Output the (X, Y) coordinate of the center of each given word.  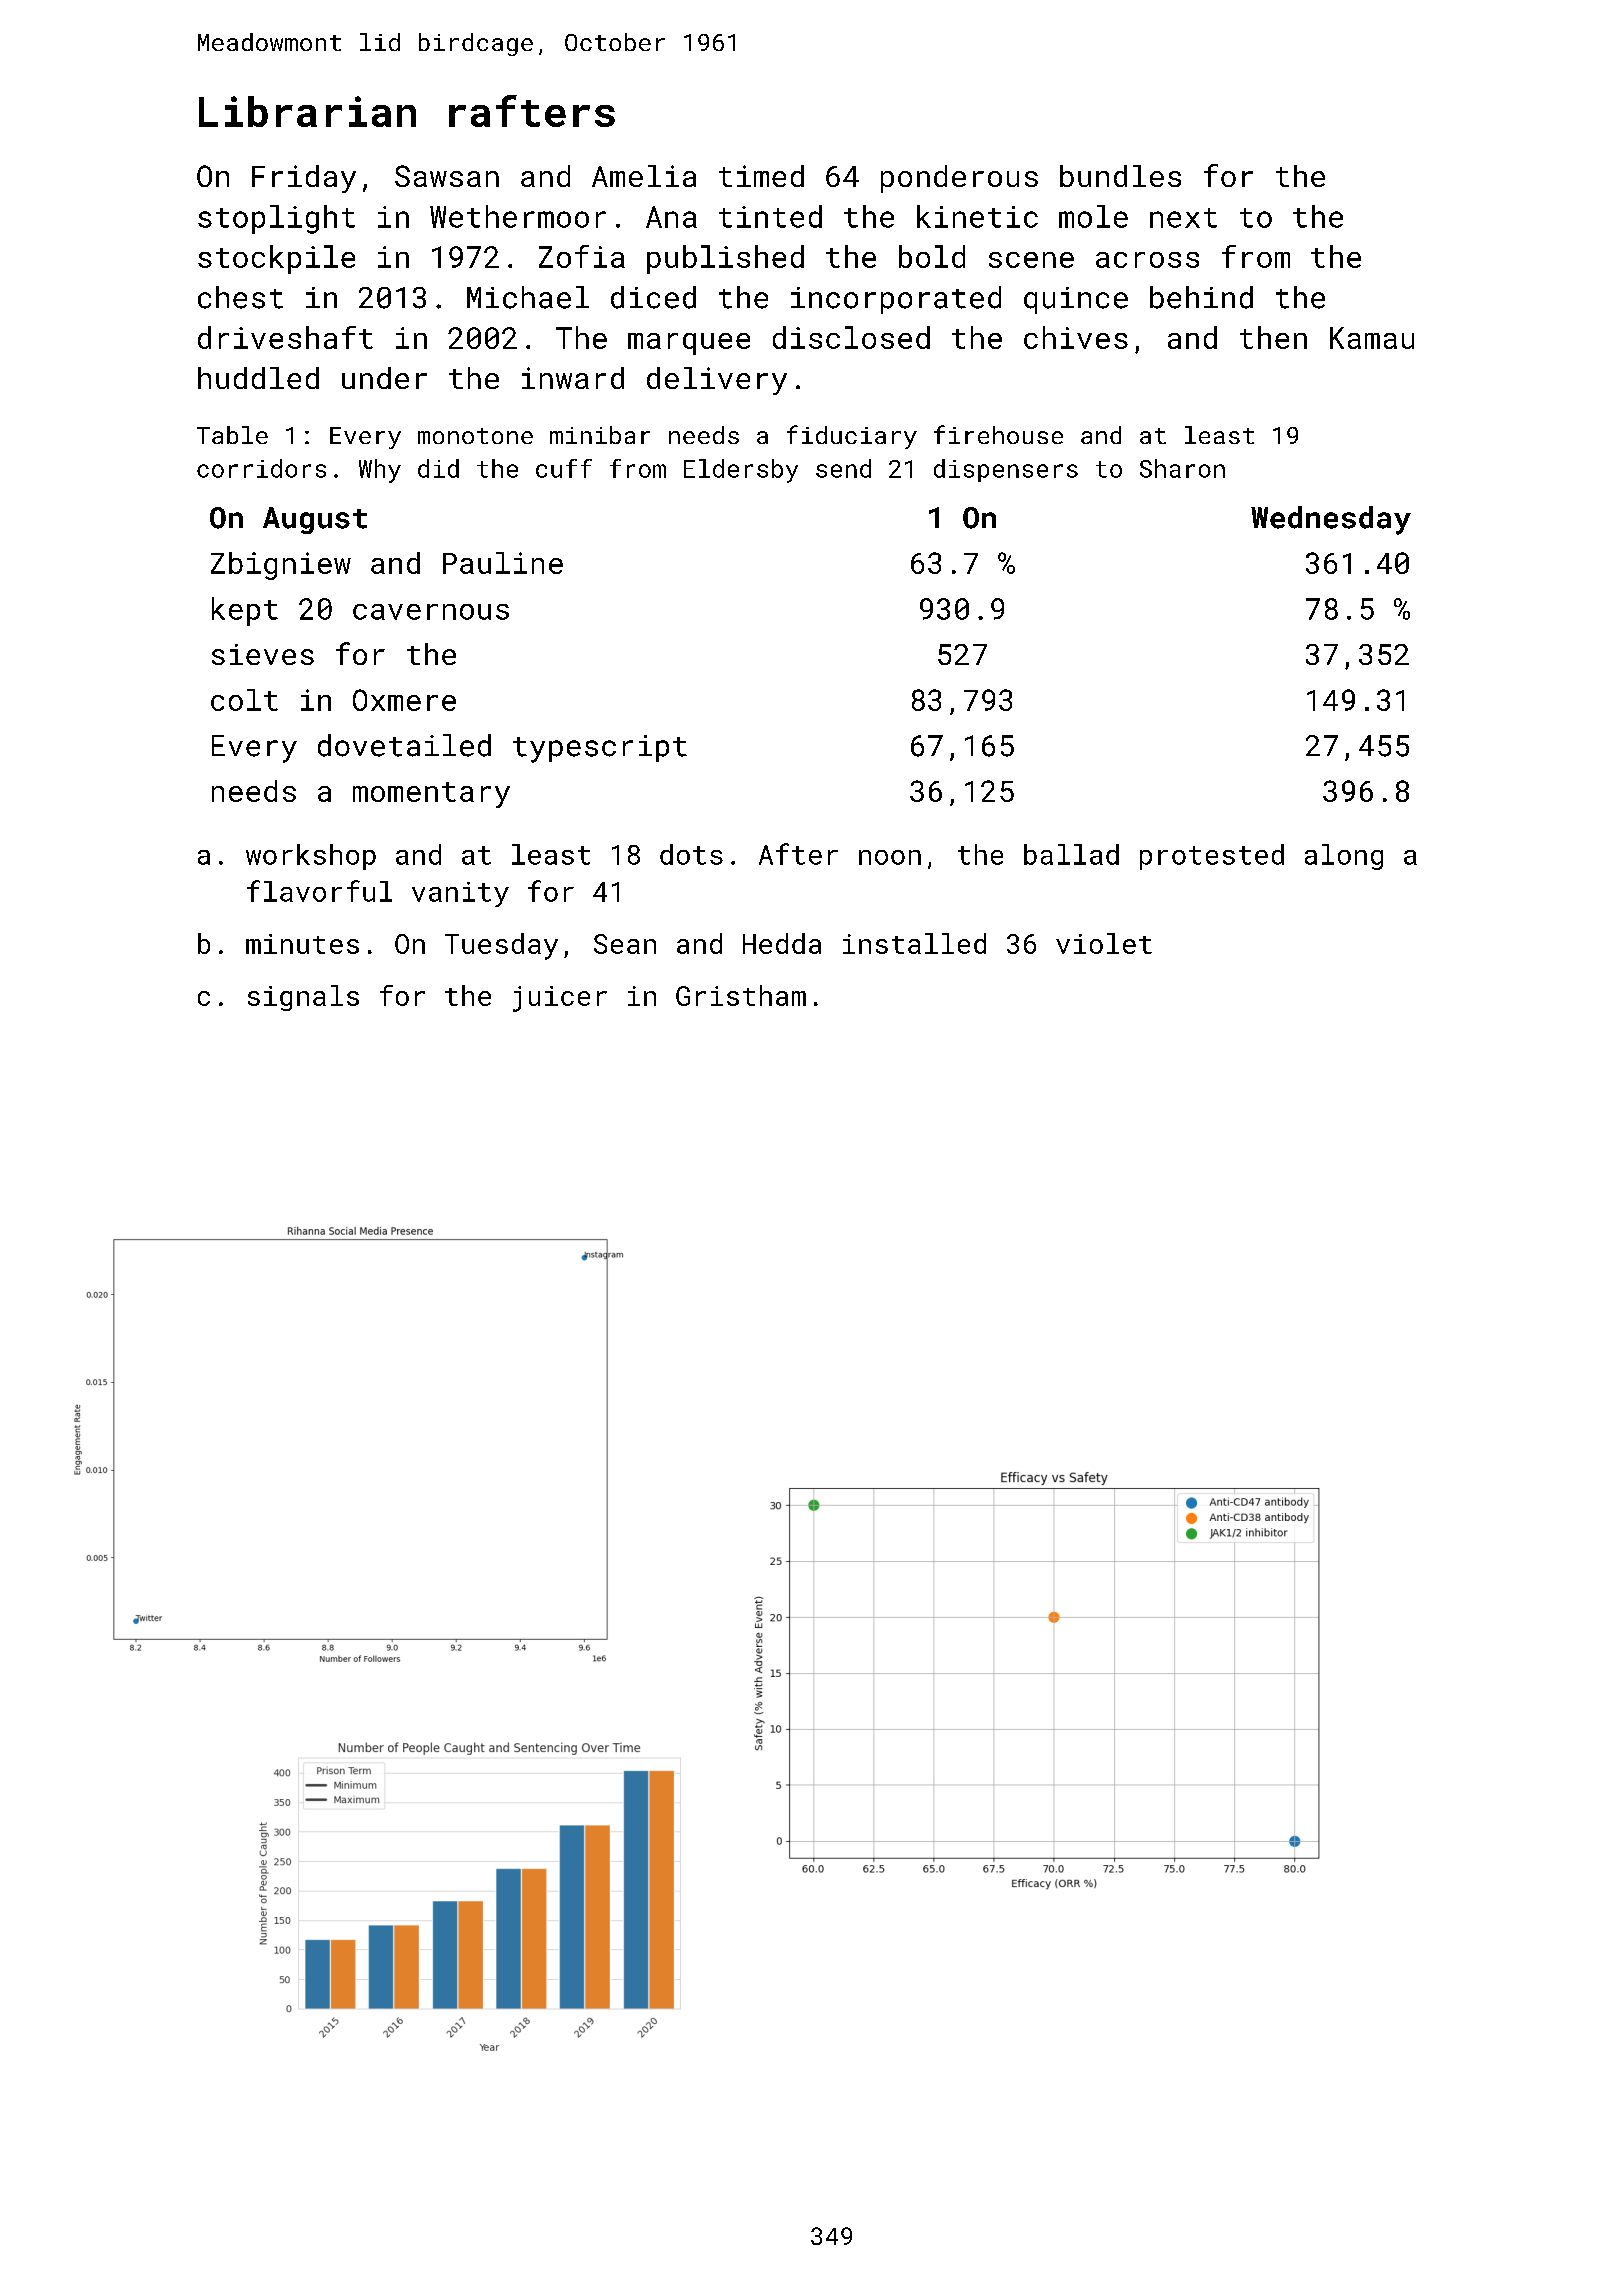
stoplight (276, 219)
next (1183, 218)
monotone (475, 436)
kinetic (977, 216)
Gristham (741, 995)
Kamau (1372, 338)
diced (653, 297)
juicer (560, 999)
